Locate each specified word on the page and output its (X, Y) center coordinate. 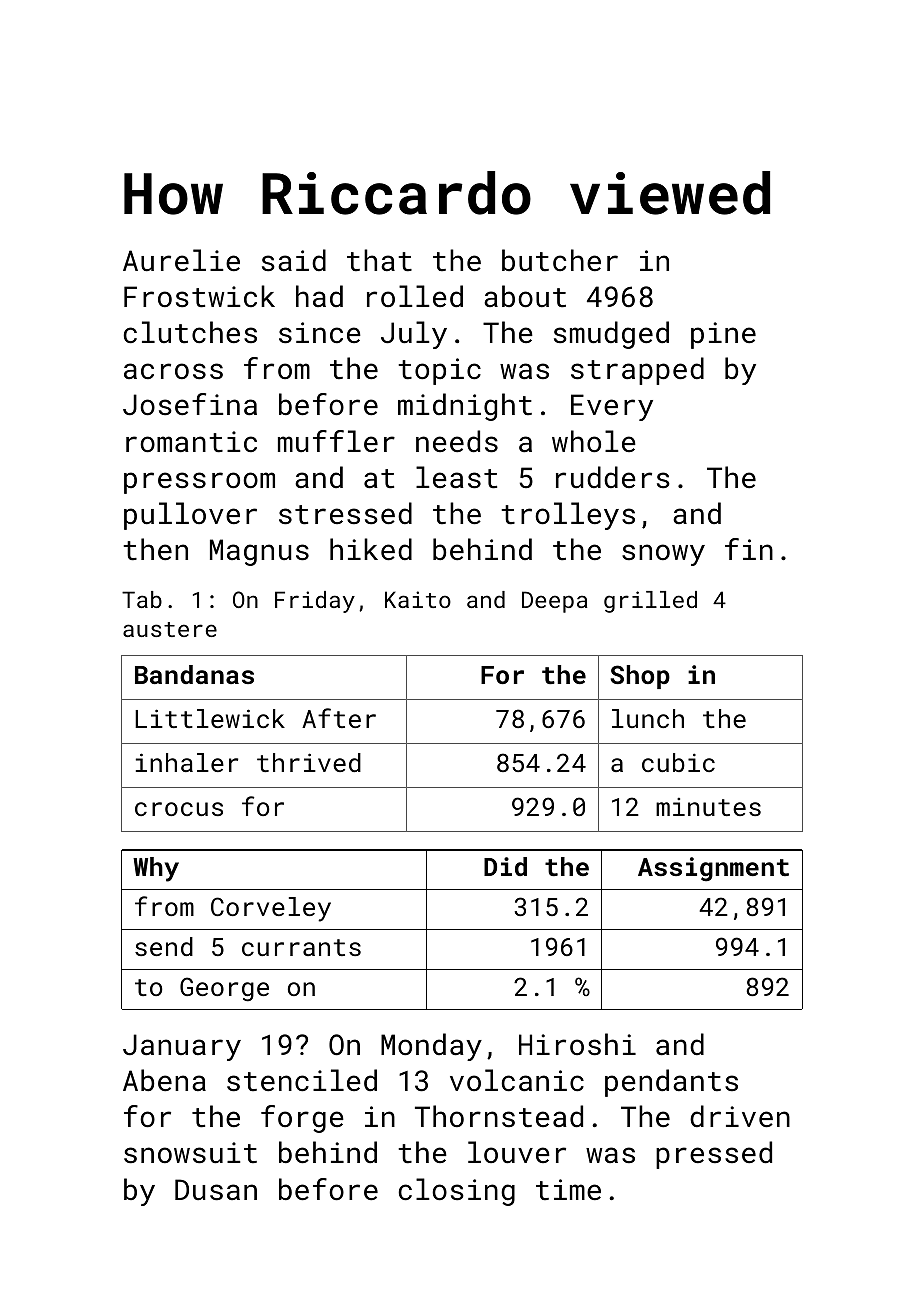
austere (170, 629)
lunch (648, 718)
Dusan (216, 1190)
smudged (611, 335)
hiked (371, 549)
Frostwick (199, 296)
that (379, 260)
